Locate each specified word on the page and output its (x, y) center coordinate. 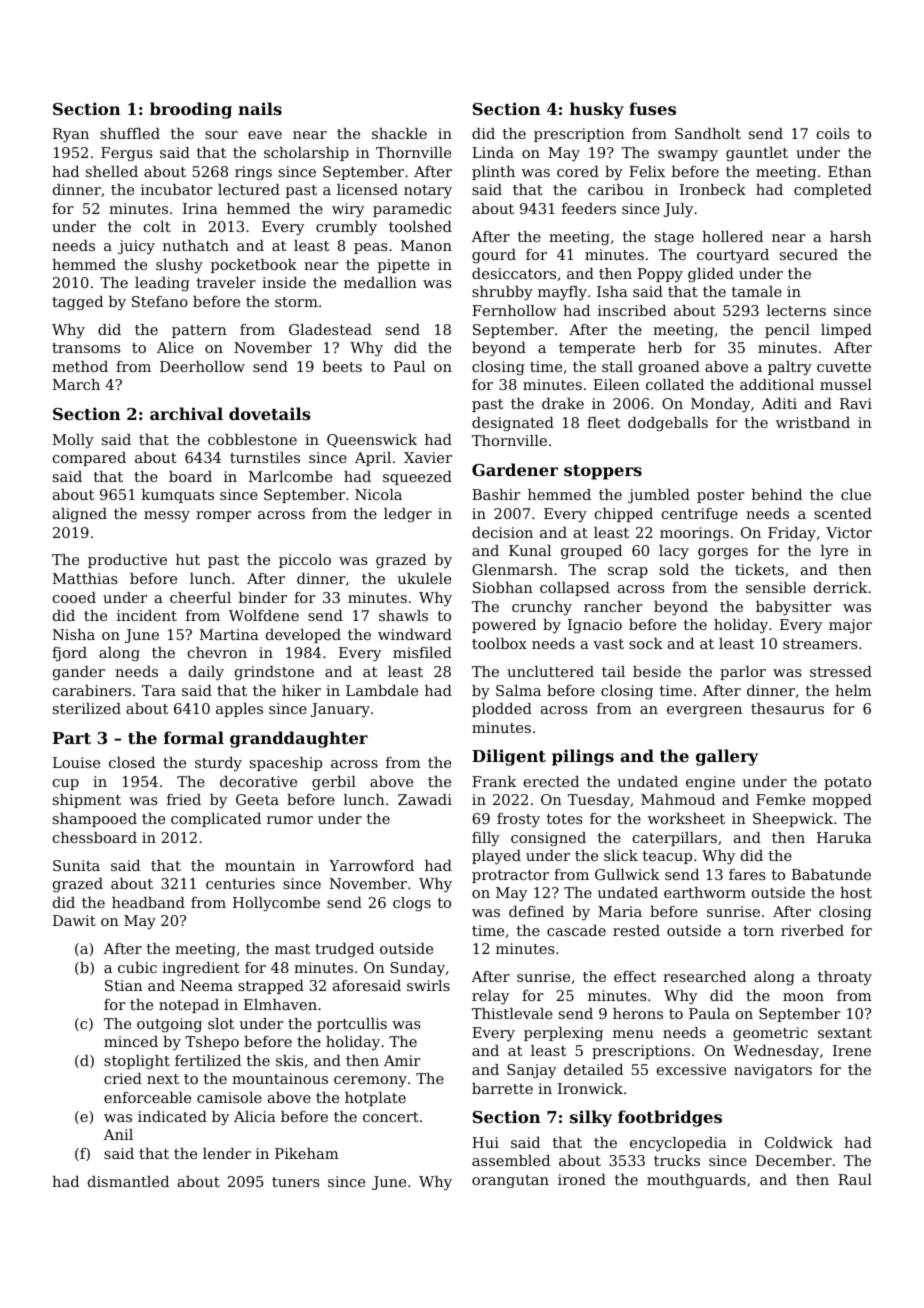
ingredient (201, 969)
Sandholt (708, 133)
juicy (136, 247)
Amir (402, 1060)
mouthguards (696, 1181)
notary (428, 192)
